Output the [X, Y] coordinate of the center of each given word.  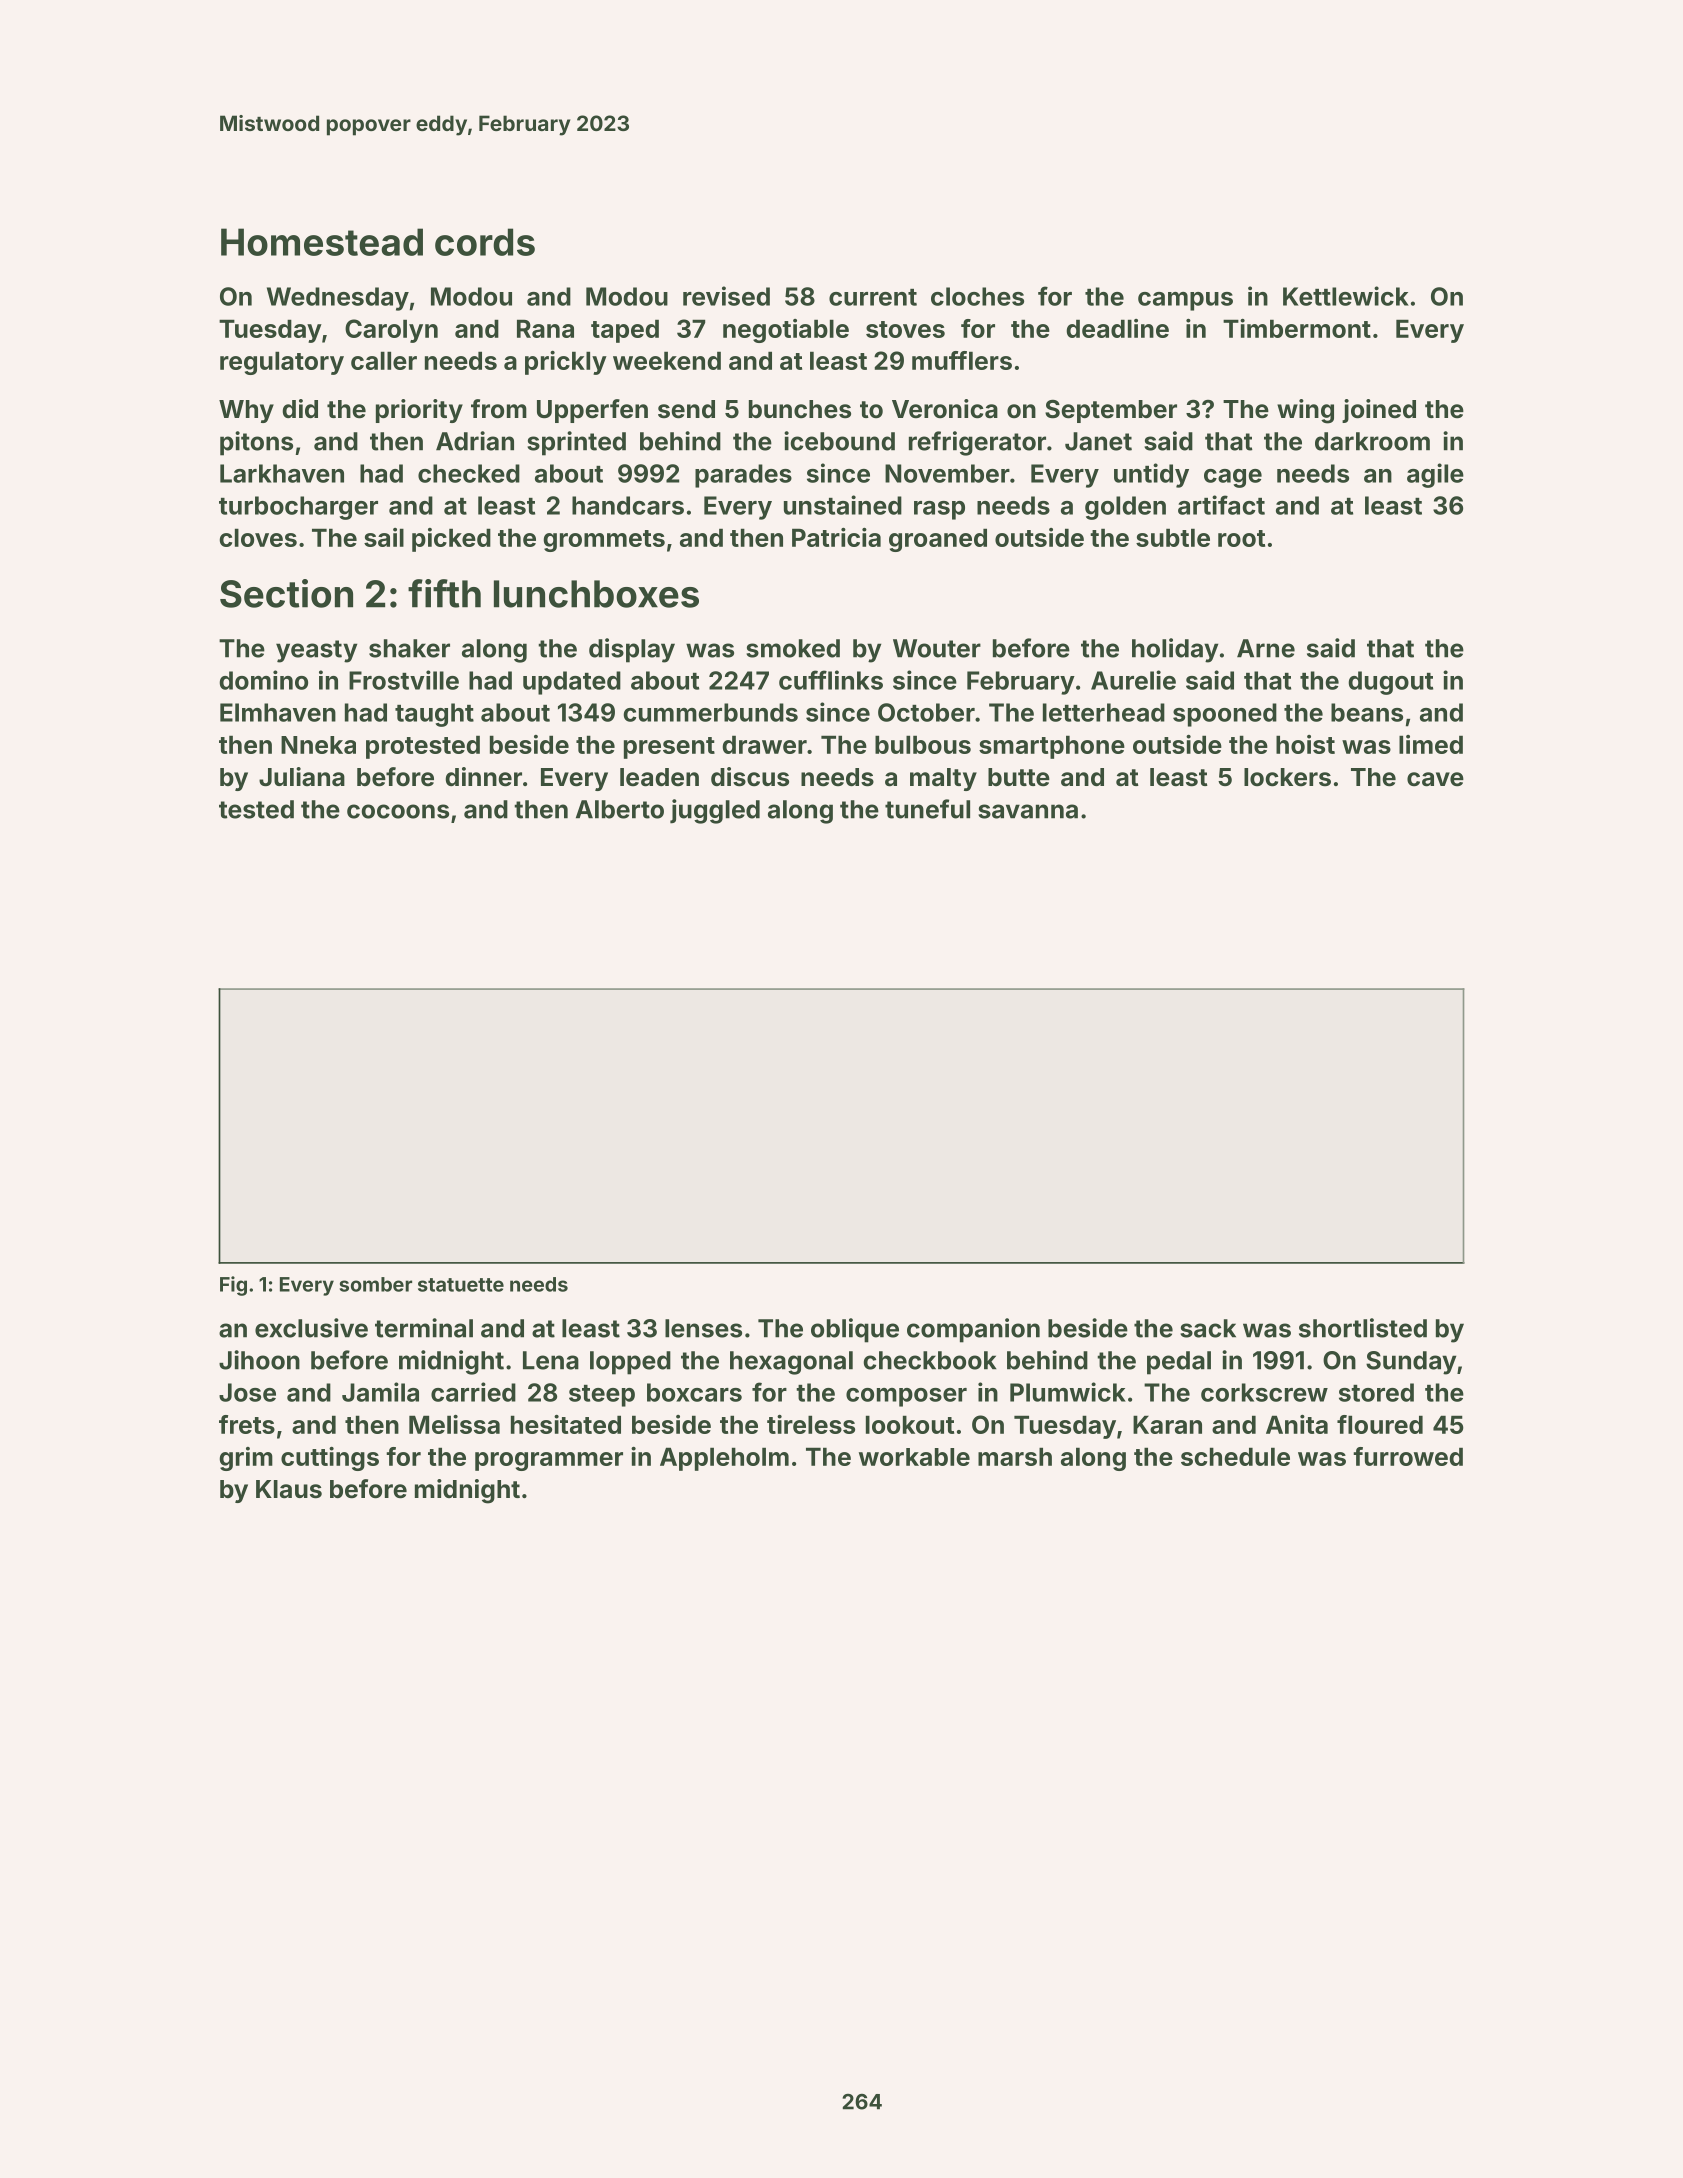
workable [914, 1457]
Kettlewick [1346, 296]
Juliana [302, 777]
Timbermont [1297, 328]
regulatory [282, 363]
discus [750, 777]
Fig [233, 1286]
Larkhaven [282, 473]
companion [973, 1330]
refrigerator [977, 443]
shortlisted [1363, 1328]
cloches [977, 296]
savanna [1028, 811]
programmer [549, 1461]
